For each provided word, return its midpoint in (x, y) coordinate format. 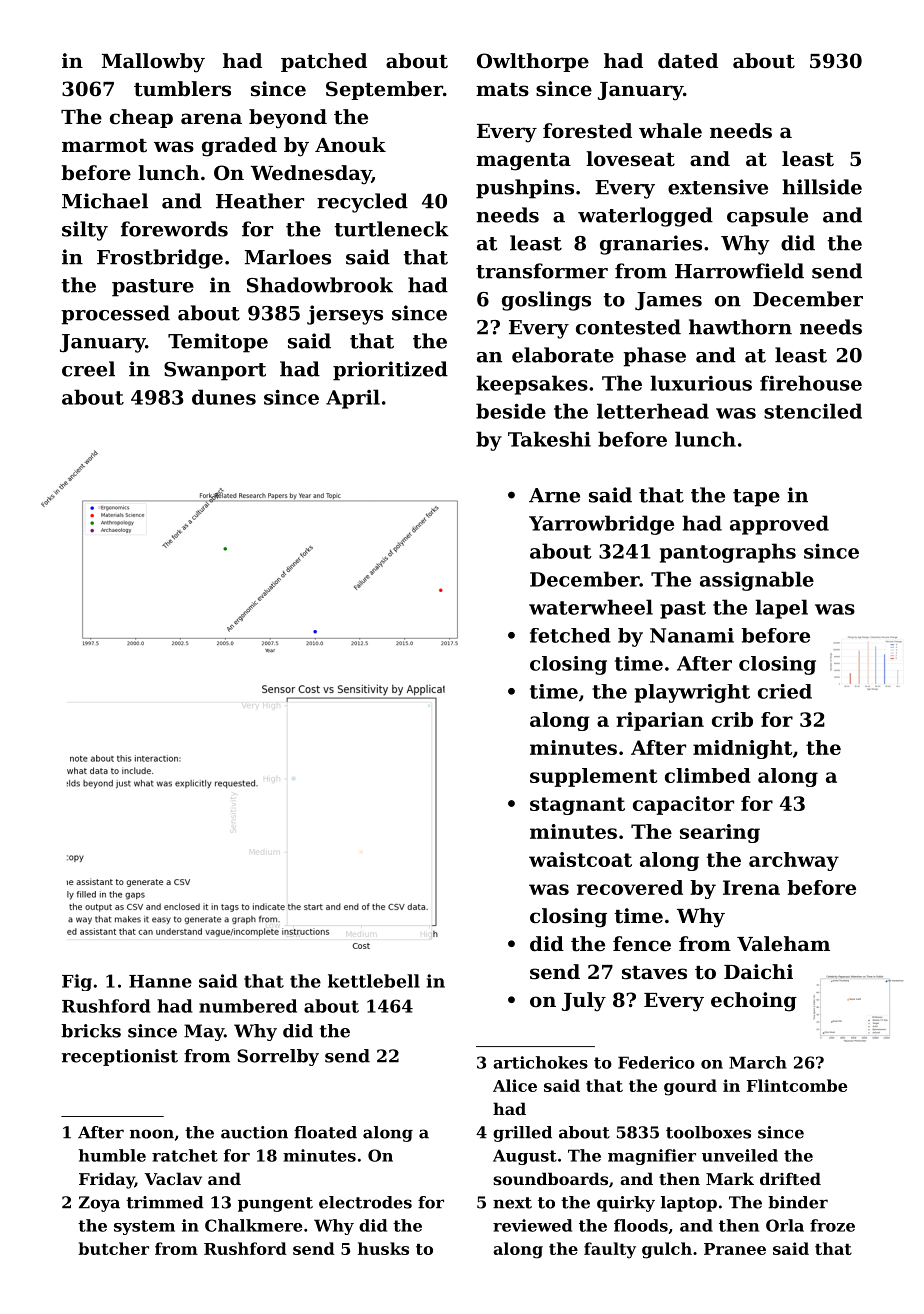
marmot (104, 146)
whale (670, 131)
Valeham (783, 944)
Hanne (160, 981)
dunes (224, 397)
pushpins (525, 189)
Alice (515, 1085)
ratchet (185, 1155)
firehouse (811, 383)
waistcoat (580, 859)
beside (511, 411)
